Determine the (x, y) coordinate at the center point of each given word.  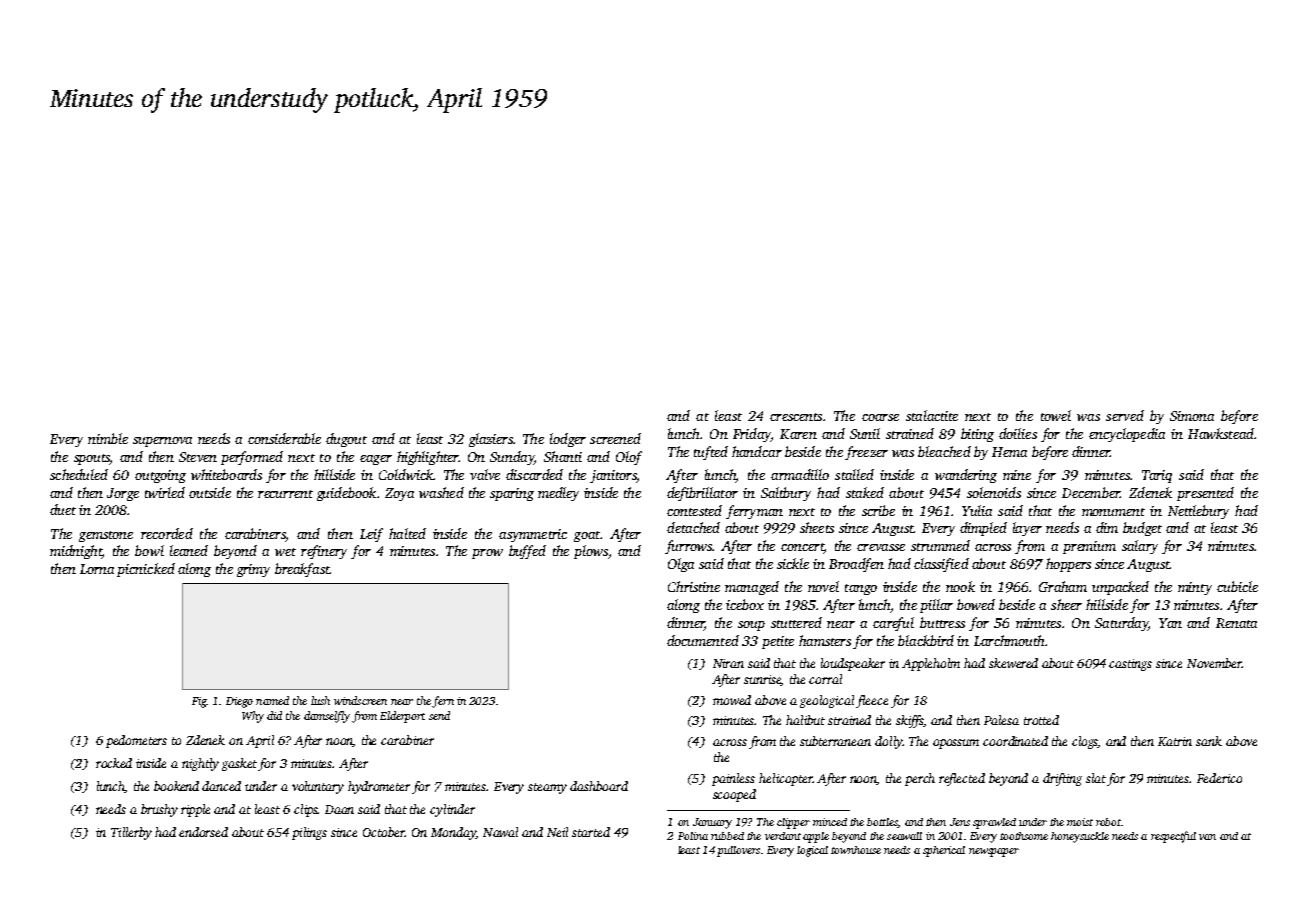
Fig (199, 702)
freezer (866, 453)
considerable (284, 438)
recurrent (285, 494)
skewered (1013, 663)
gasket (239, 764)
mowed (732, 700)
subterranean (835, 741)
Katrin (1175, 741)
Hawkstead (1221, 433)
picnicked (146, 570)
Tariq (1157, 476)
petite (778, 642)
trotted (1041, 720)
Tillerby (131, 833)
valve (485, 474)
